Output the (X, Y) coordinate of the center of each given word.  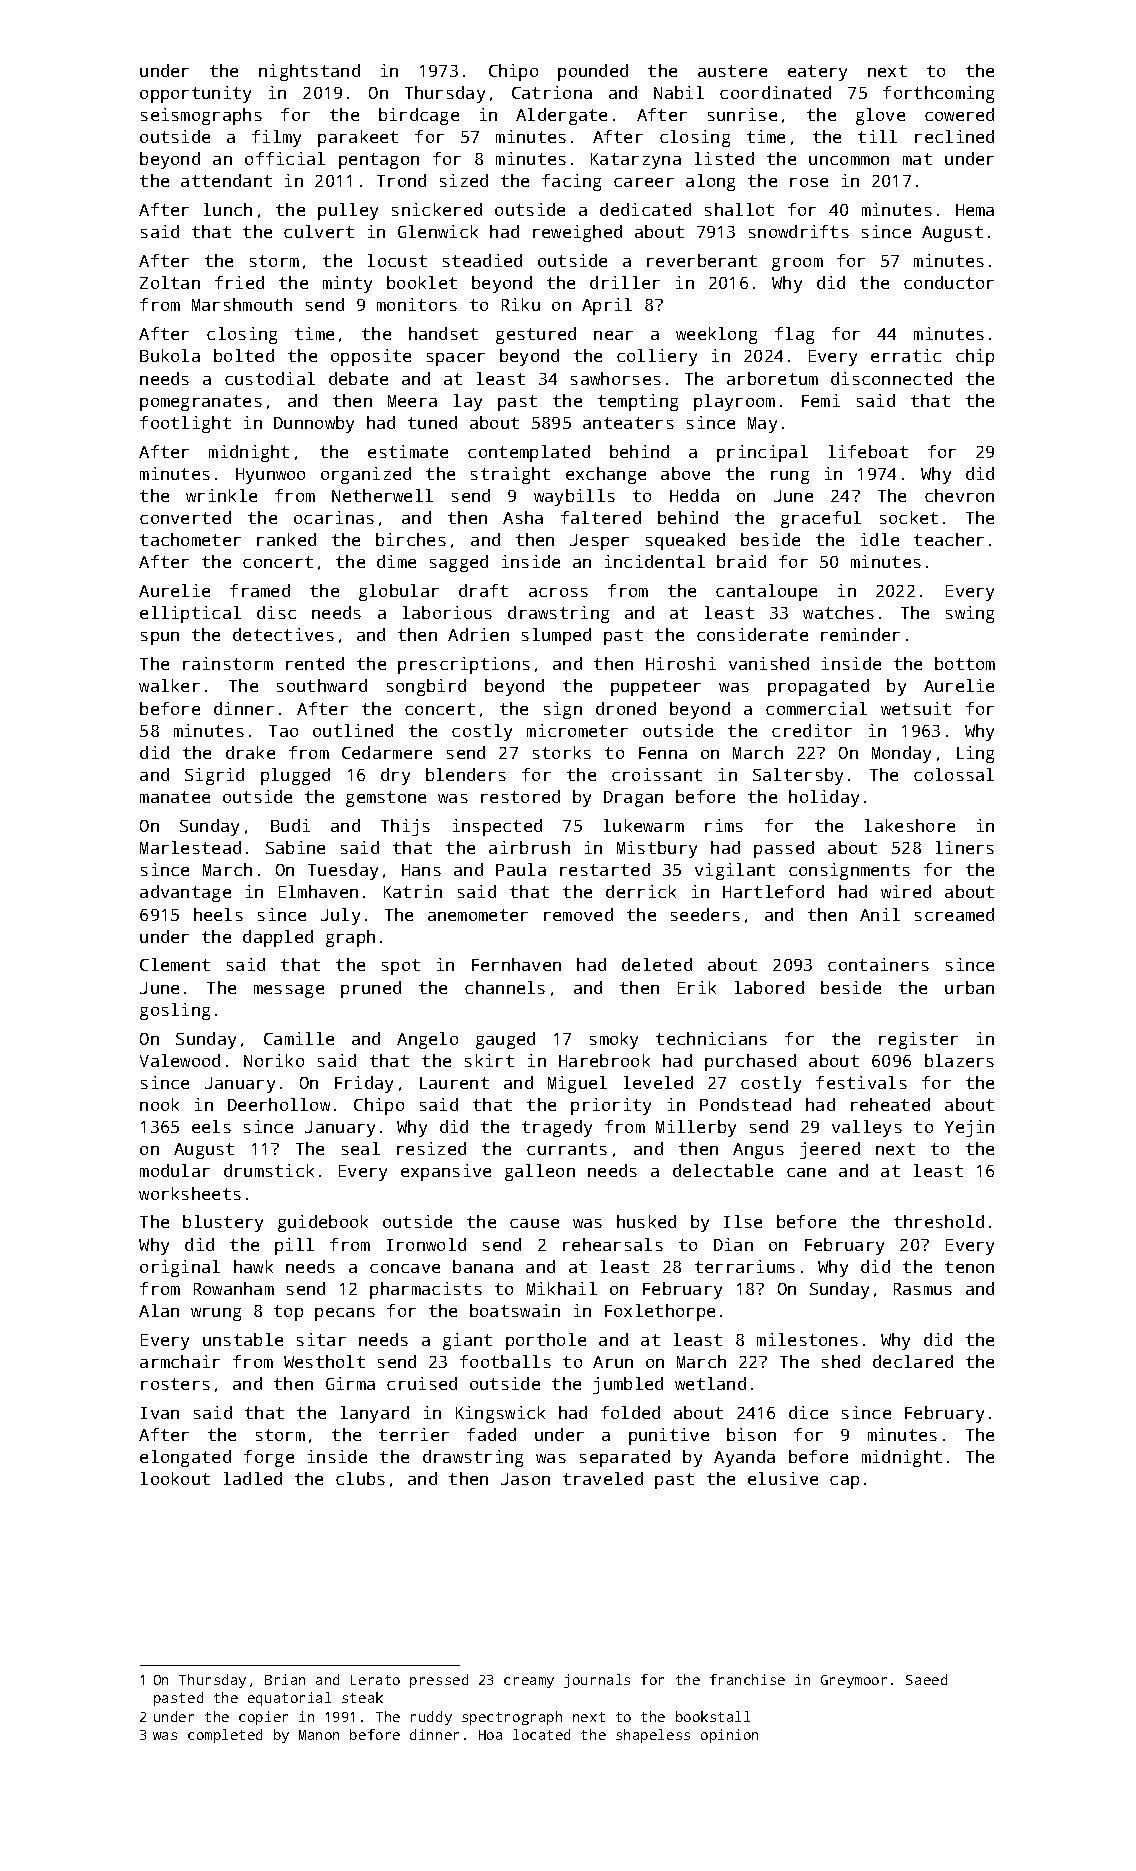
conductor (949, 282)
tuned (432, 422)
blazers (959, 1060)
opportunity (195, 94)
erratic (906, 355)
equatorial (289, 1699)
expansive (446, 1172)
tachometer (190, 539)
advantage (185, 893)
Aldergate (561, 116)
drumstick (269, 1170)
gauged (505, 1040)
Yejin (969, 1128)
